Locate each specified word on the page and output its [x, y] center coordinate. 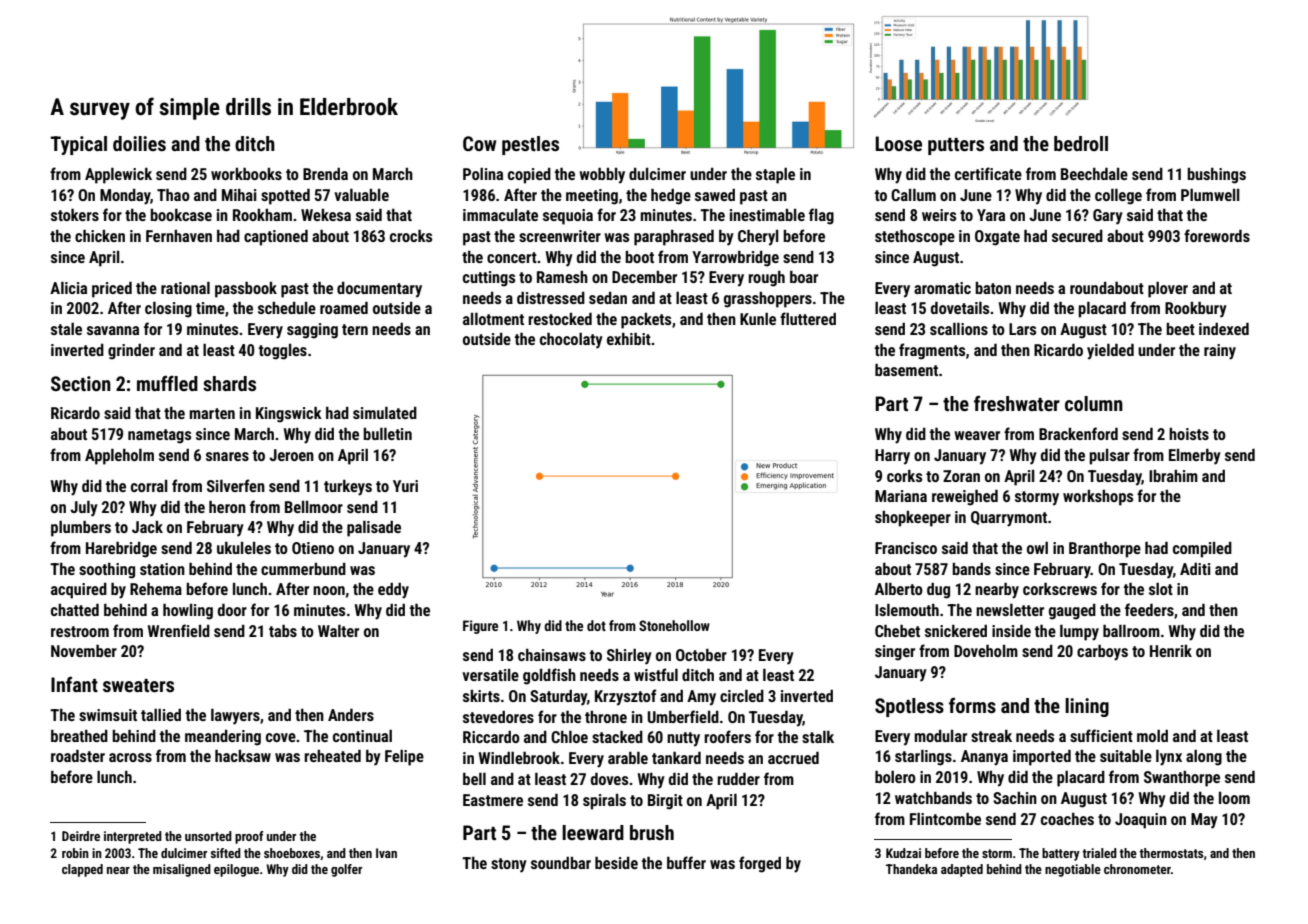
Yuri [405, 486]
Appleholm [119, 457]
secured [1077, 236]
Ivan [386, 853]
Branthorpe [1105, 550]
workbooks [246, 174]
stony [509, 865]
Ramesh [562, 277]
